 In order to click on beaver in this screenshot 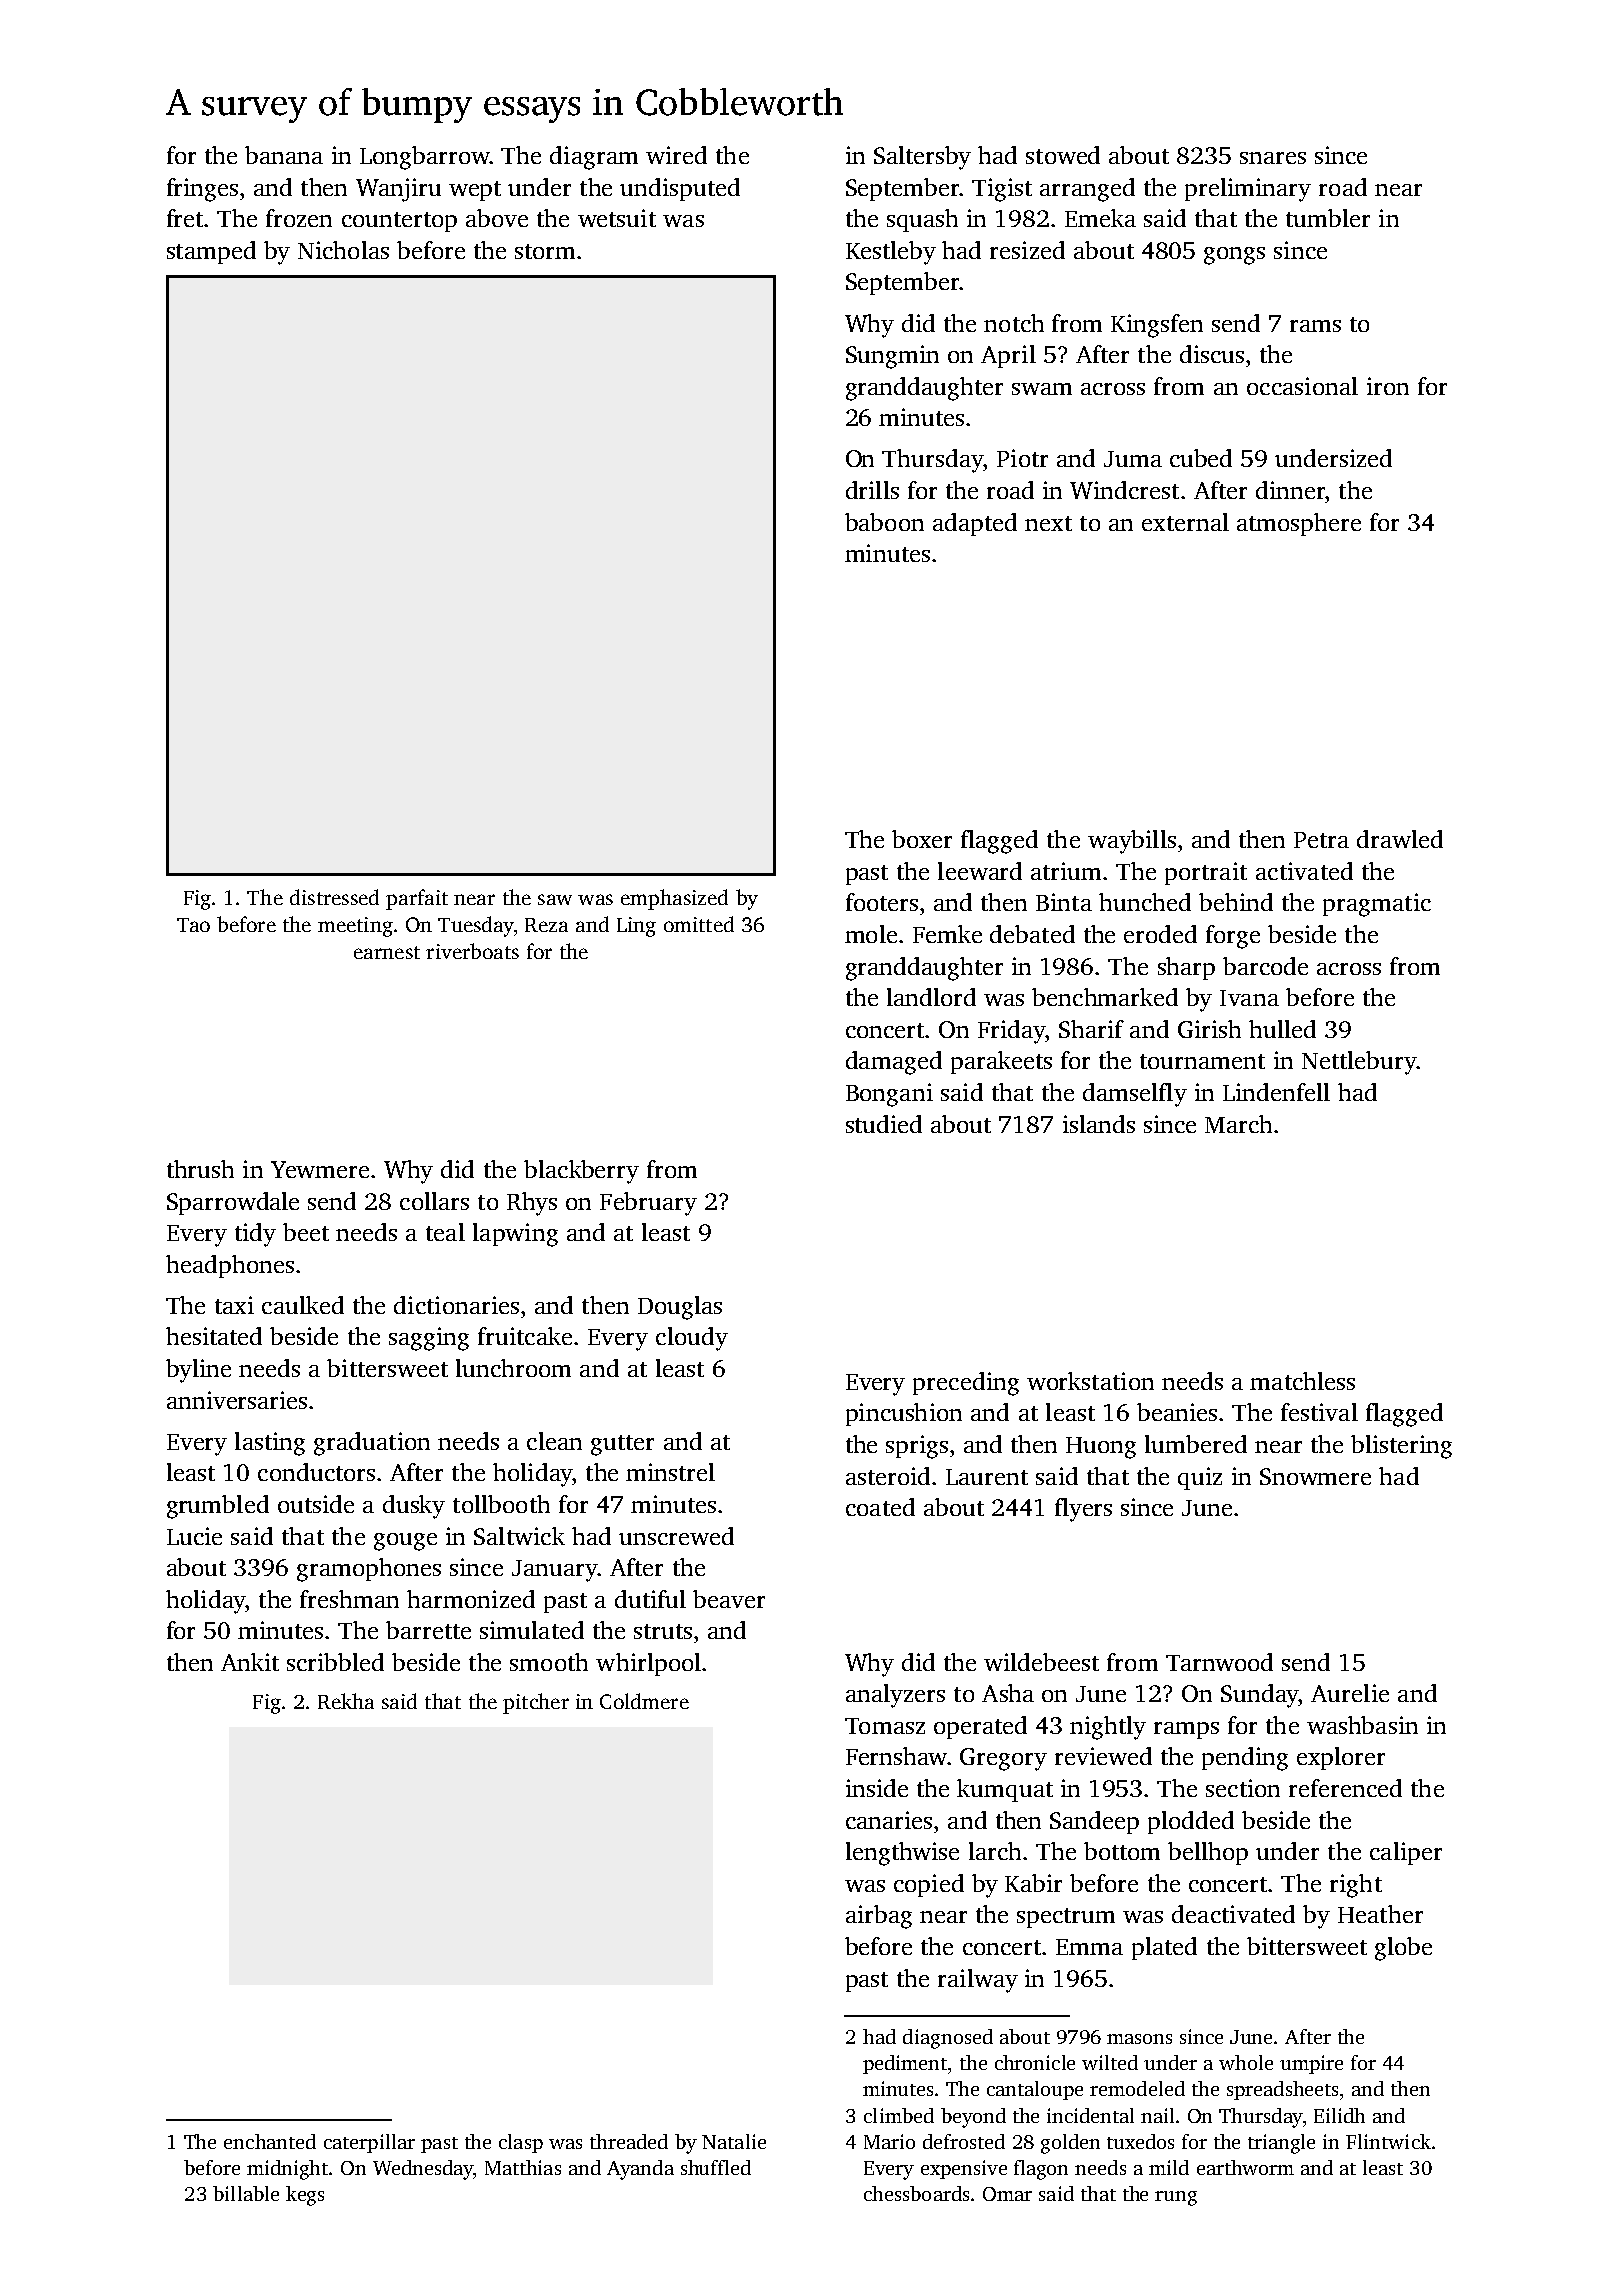, I will do `click(729, 1599)`.
